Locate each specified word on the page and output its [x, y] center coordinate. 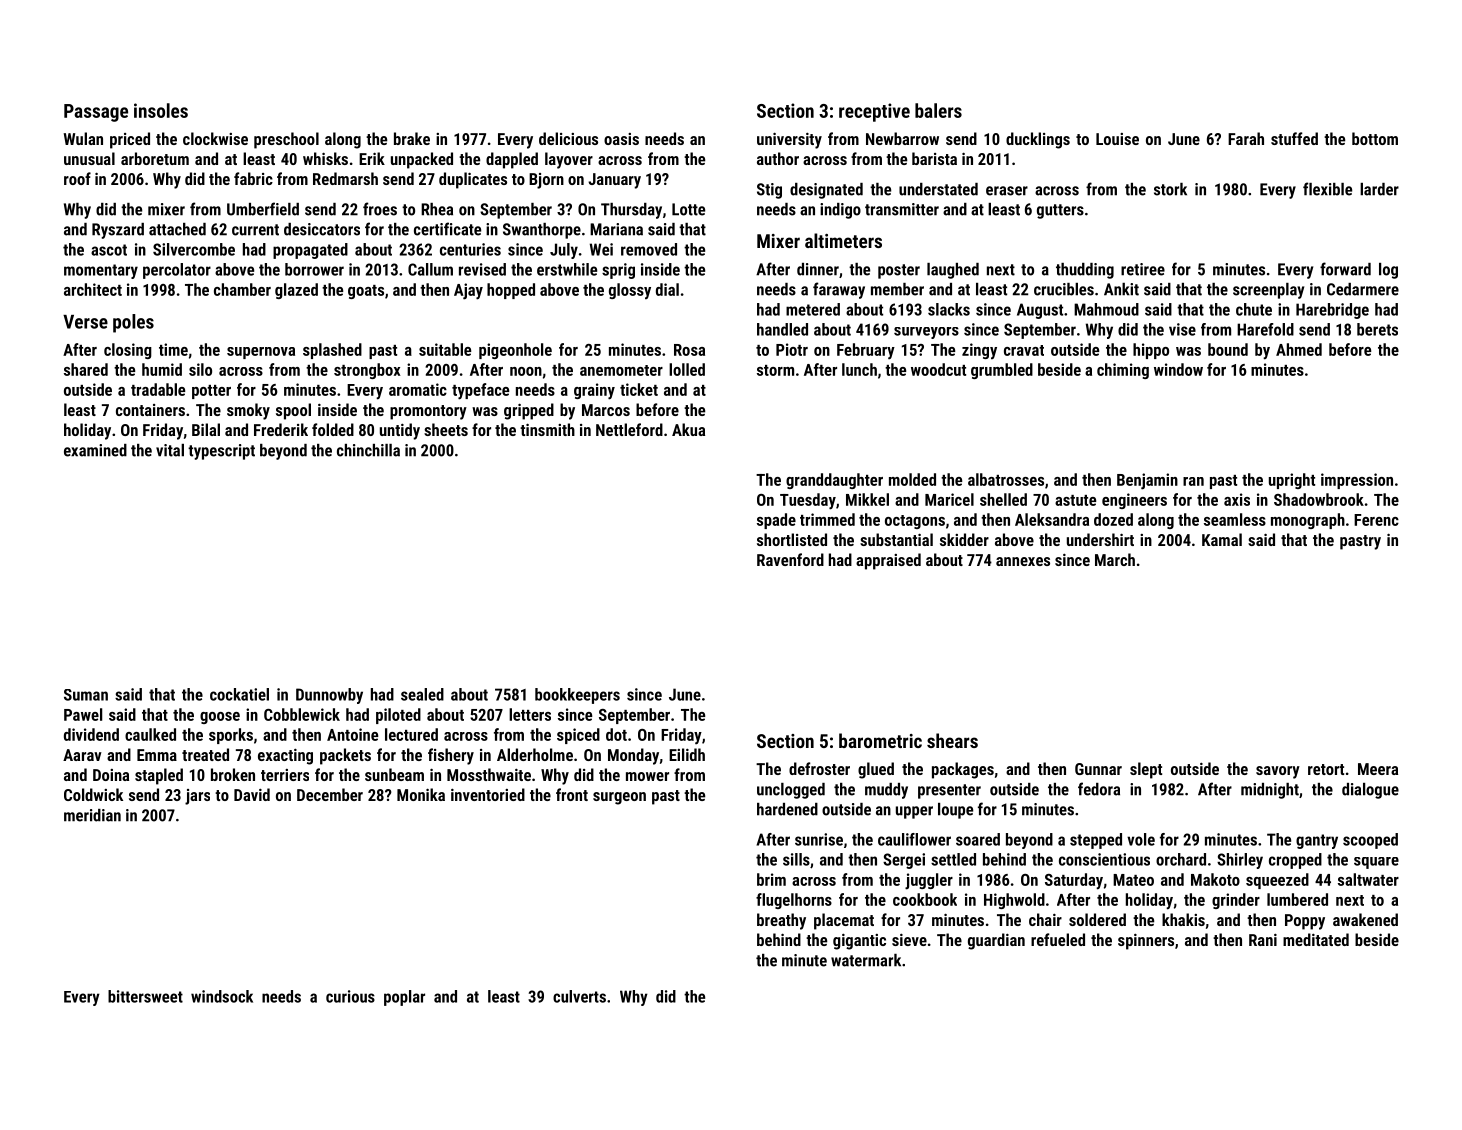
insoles [161, 110]
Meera [1378, 769]
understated [938, 189]
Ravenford [790, 559]
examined [95, 450]
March [1115, 559]
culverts [579, 996]
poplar [404, 998]
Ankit [1121, 289]
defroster [819, 768]
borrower [314, 269]
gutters [1060, 211]
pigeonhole [515, 351]
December [330, 794]
